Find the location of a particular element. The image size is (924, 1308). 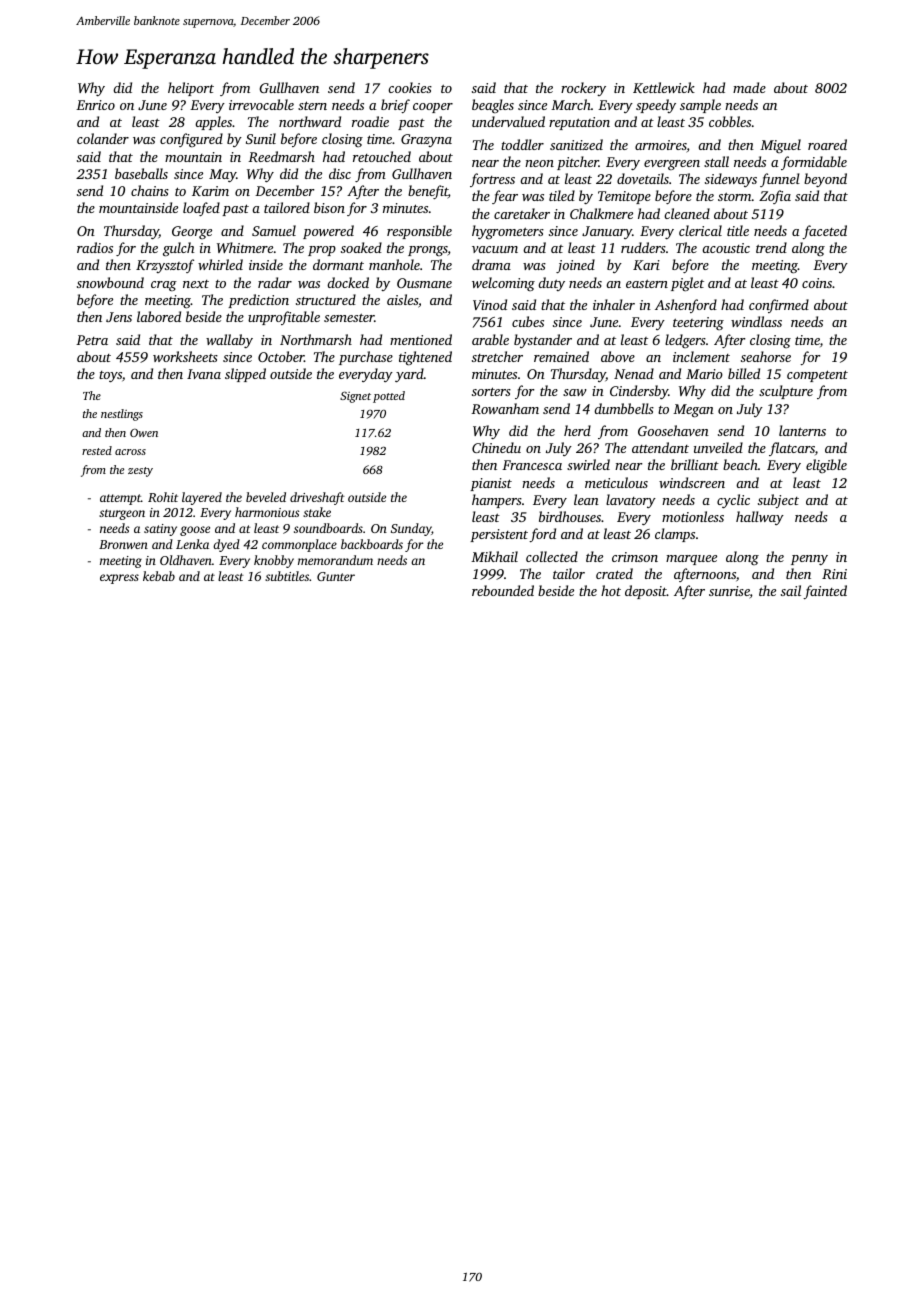

cookies is located at coordinates (410, 87).
